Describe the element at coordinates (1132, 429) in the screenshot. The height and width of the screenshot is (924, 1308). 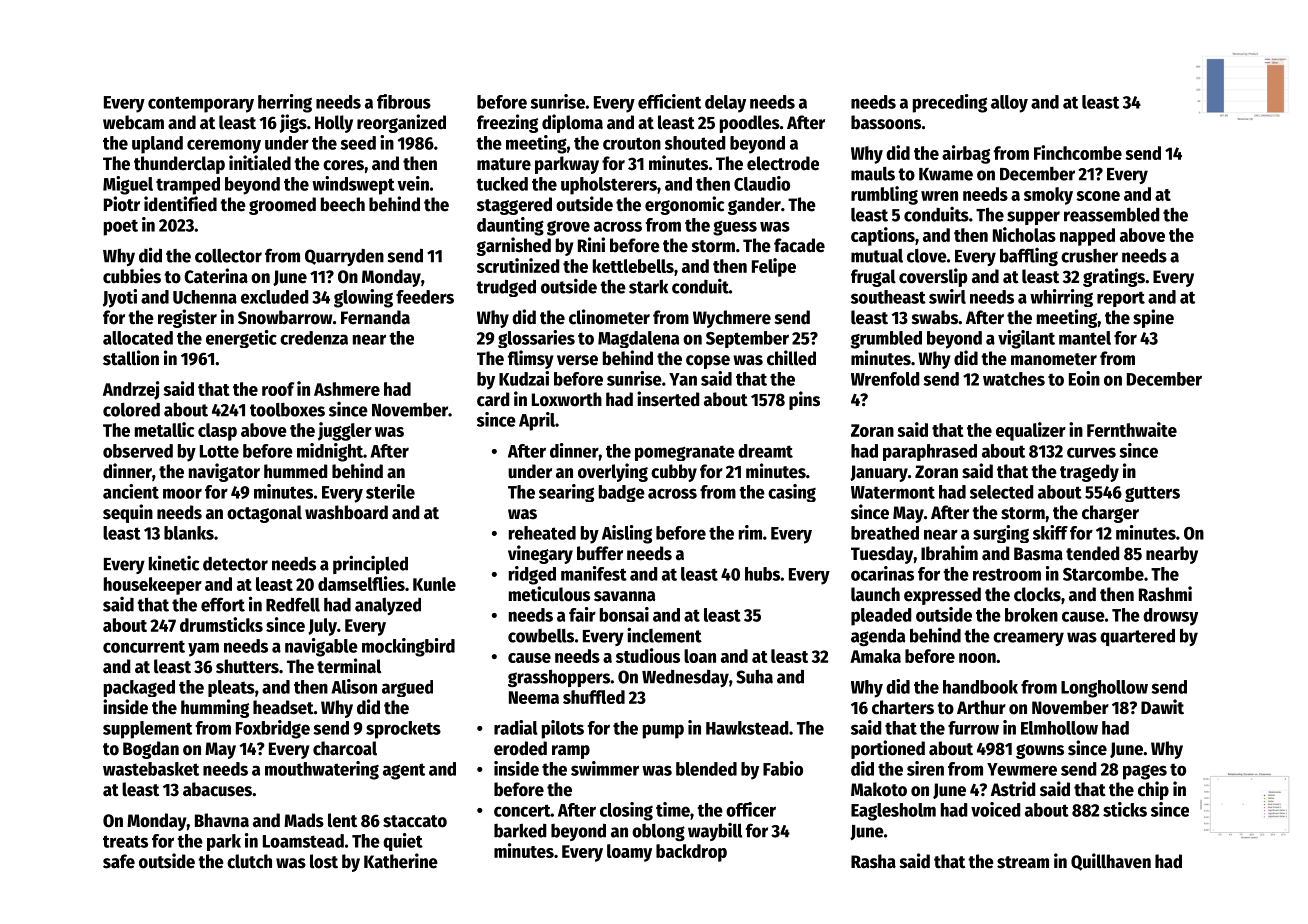
I see `Fernthwaite` at that location.
